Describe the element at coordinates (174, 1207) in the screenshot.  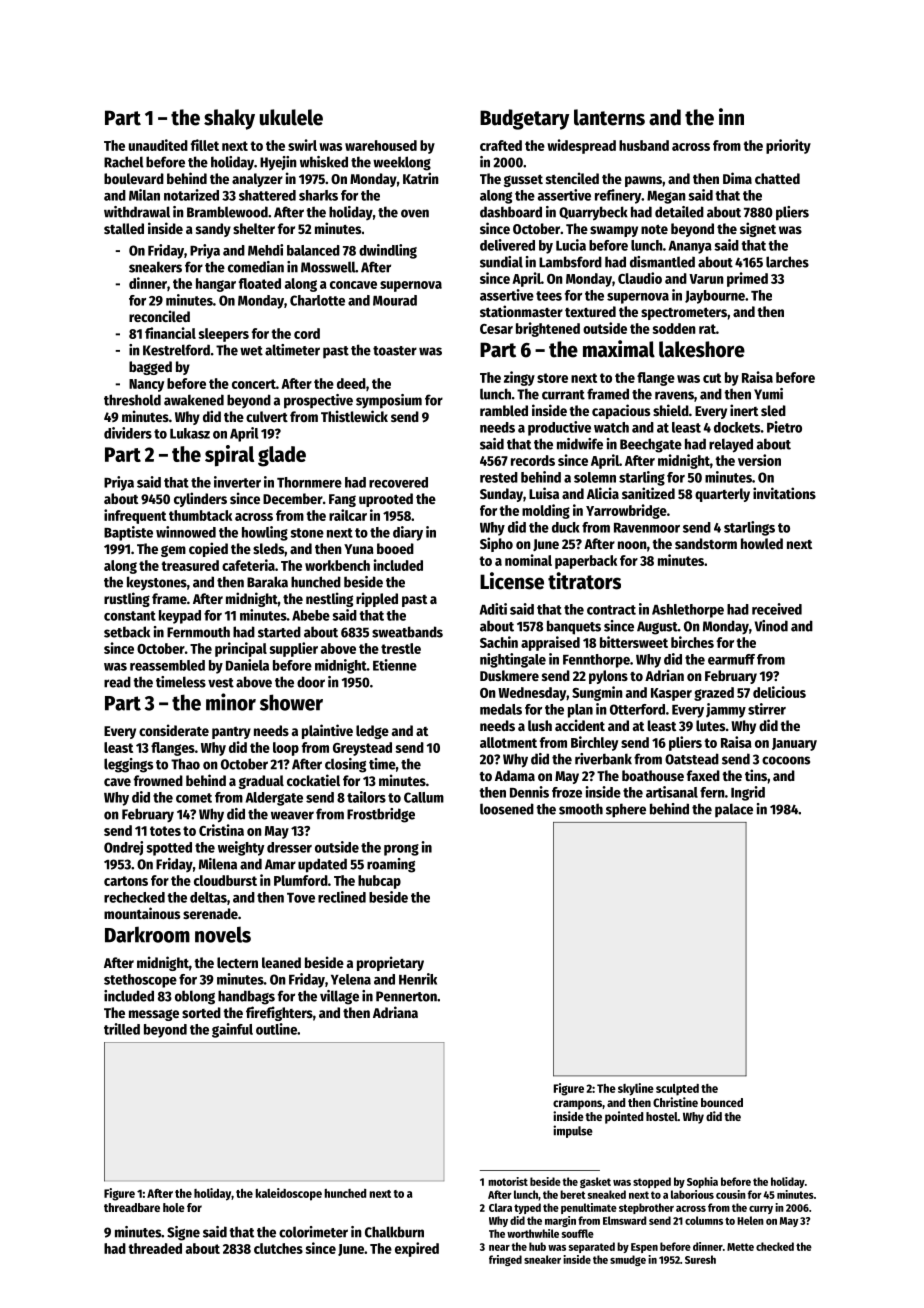
I see `hole` at that location.
